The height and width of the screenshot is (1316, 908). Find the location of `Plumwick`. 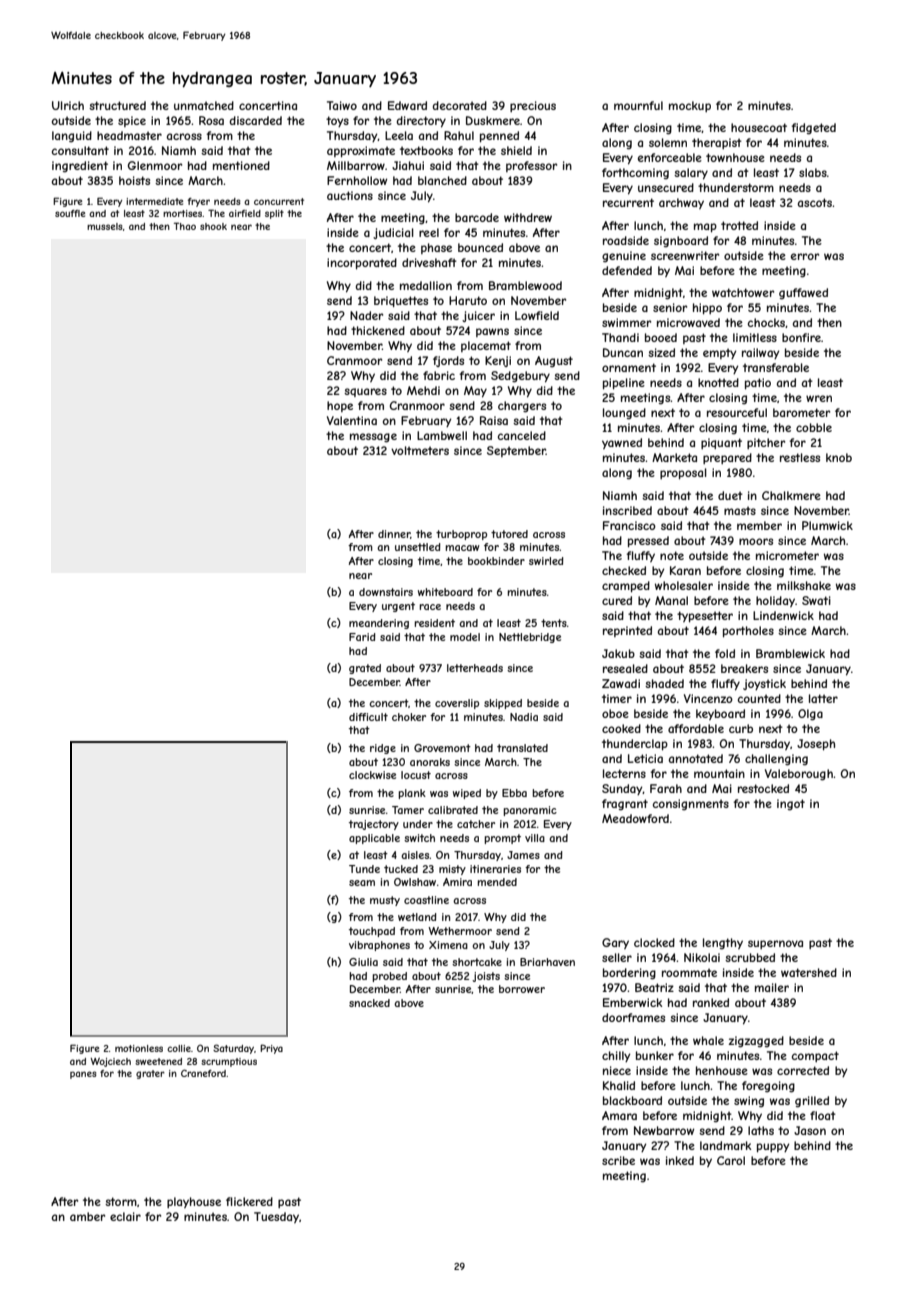

Plumwick is located at coordinates (827, 525).
